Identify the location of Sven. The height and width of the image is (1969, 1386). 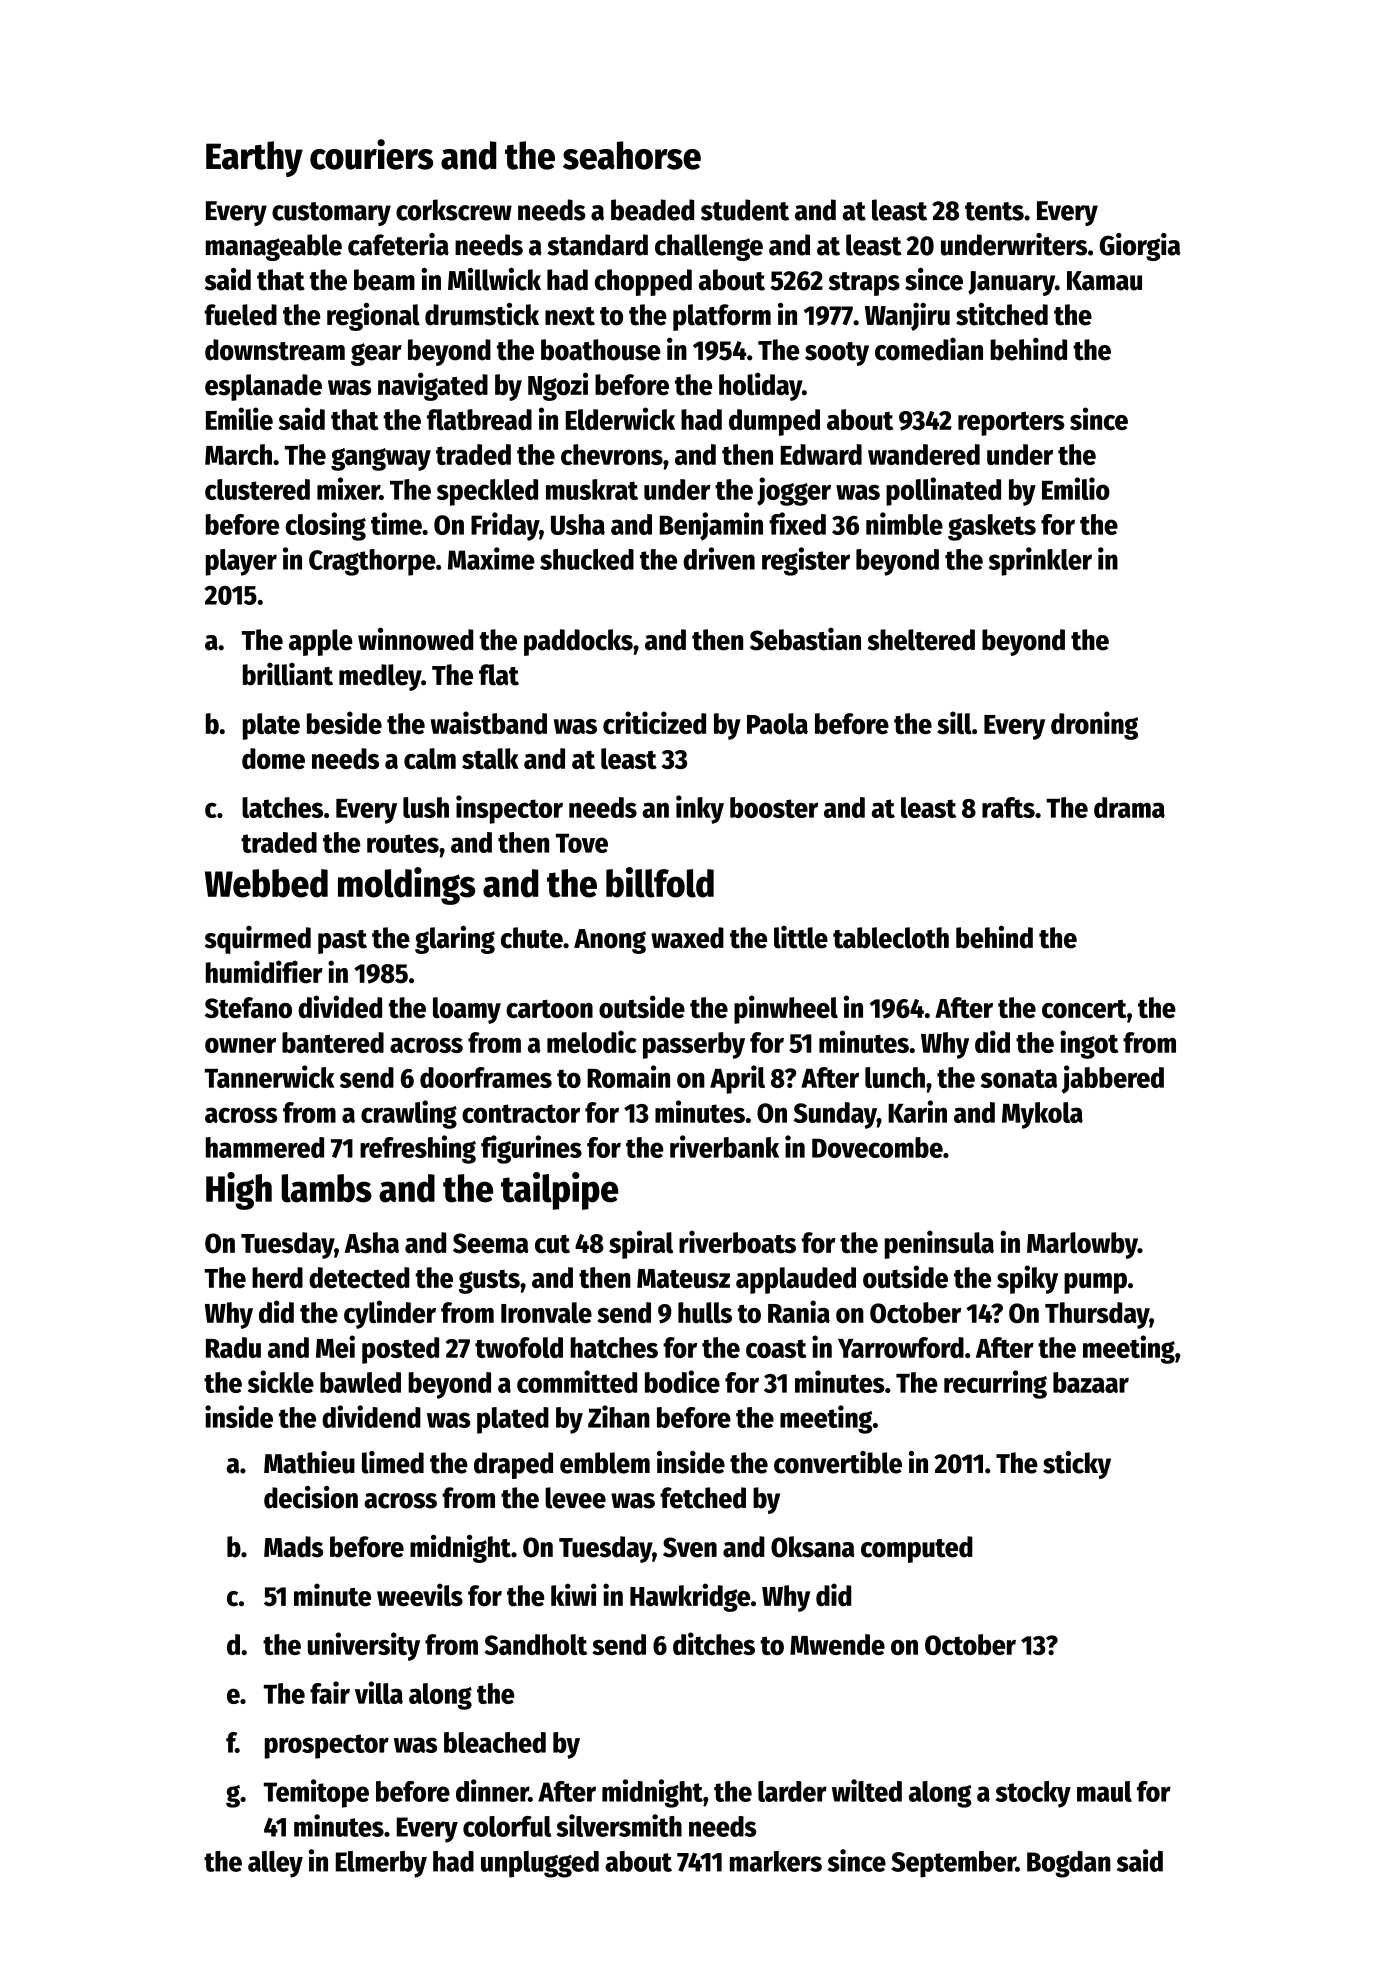
(690, 1547).
